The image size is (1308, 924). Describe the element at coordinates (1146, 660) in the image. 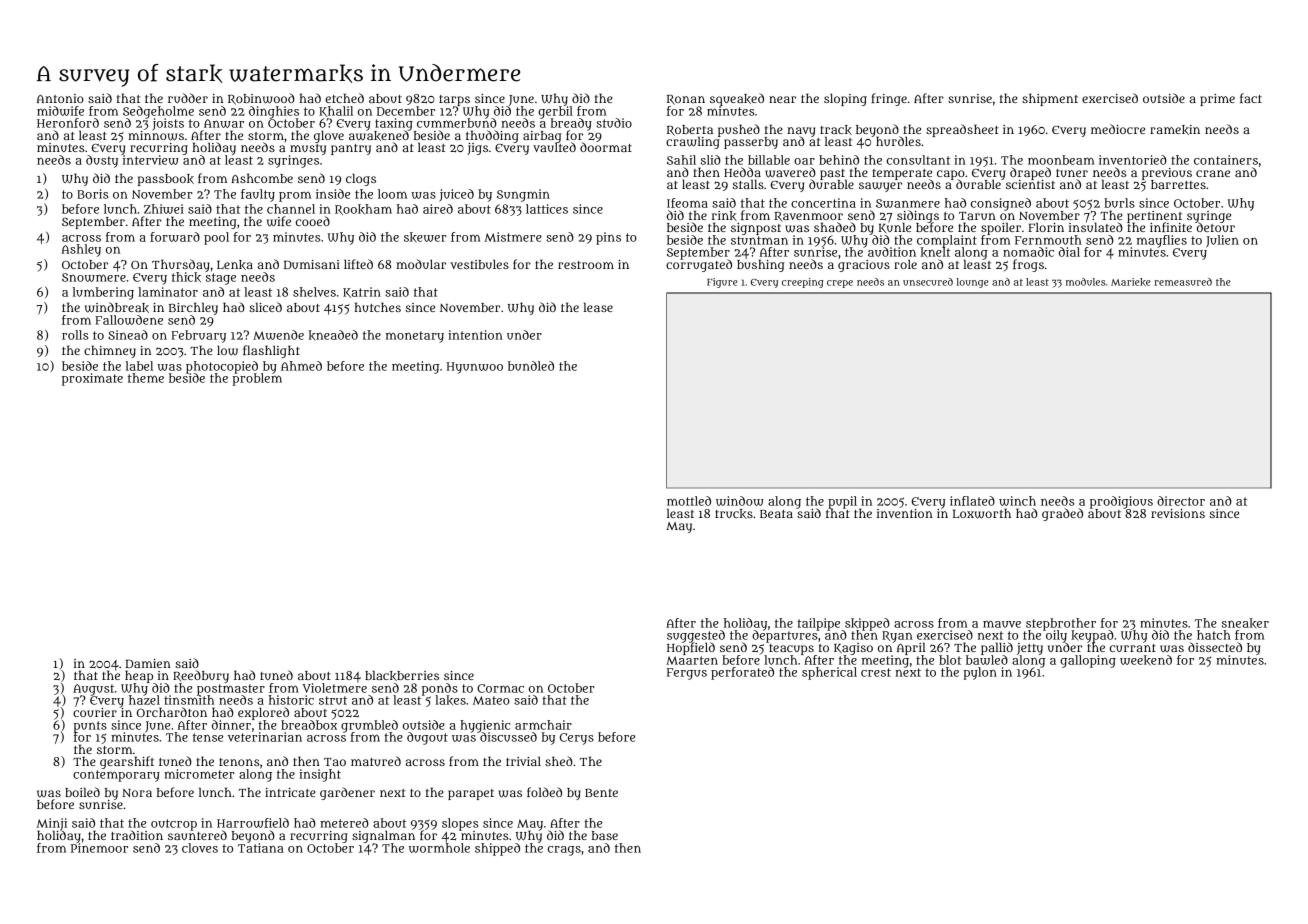

I see `weekend` at that location.
